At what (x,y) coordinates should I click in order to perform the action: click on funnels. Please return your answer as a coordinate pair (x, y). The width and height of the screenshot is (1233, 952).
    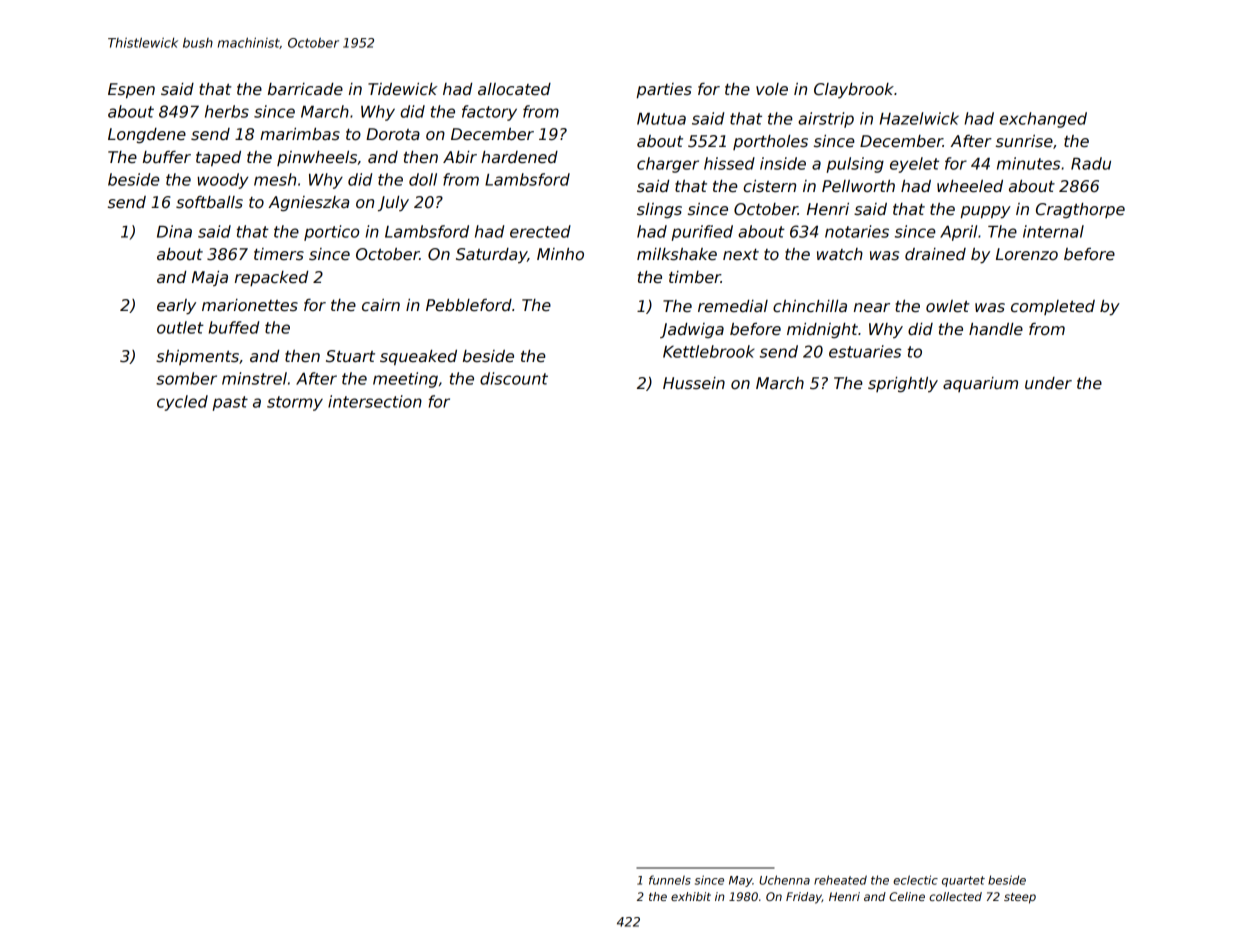
    Looking at the image, I should click on (670, 880).
